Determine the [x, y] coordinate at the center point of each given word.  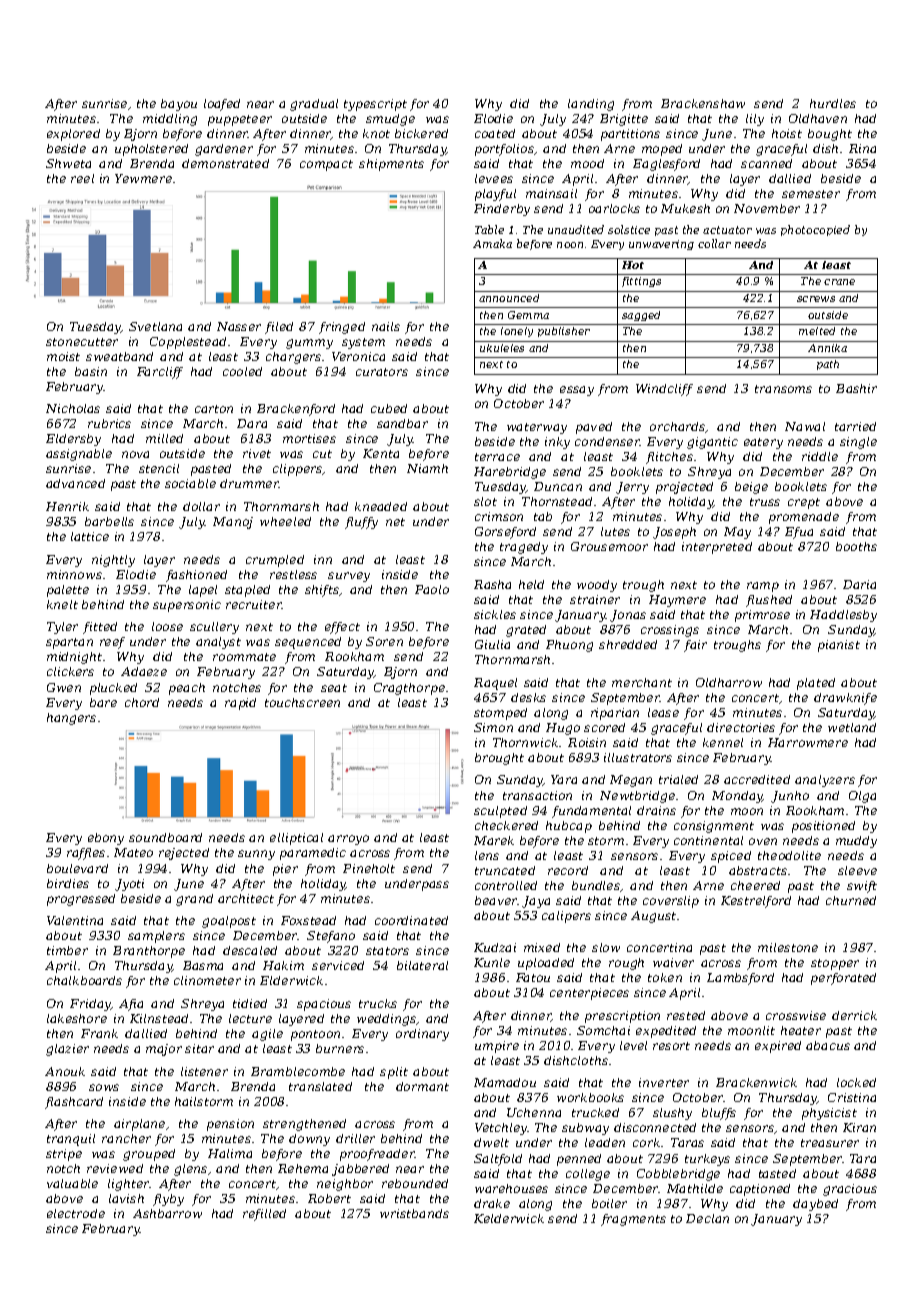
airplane [139, 1125]
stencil [159, 468]
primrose [762, 616]
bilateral [422, 965]
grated [526, 631]
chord [142, 702]
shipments [391, 165]
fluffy [361, 523]
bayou [179, 105]
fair [695, 646]
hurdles [833, 103]
